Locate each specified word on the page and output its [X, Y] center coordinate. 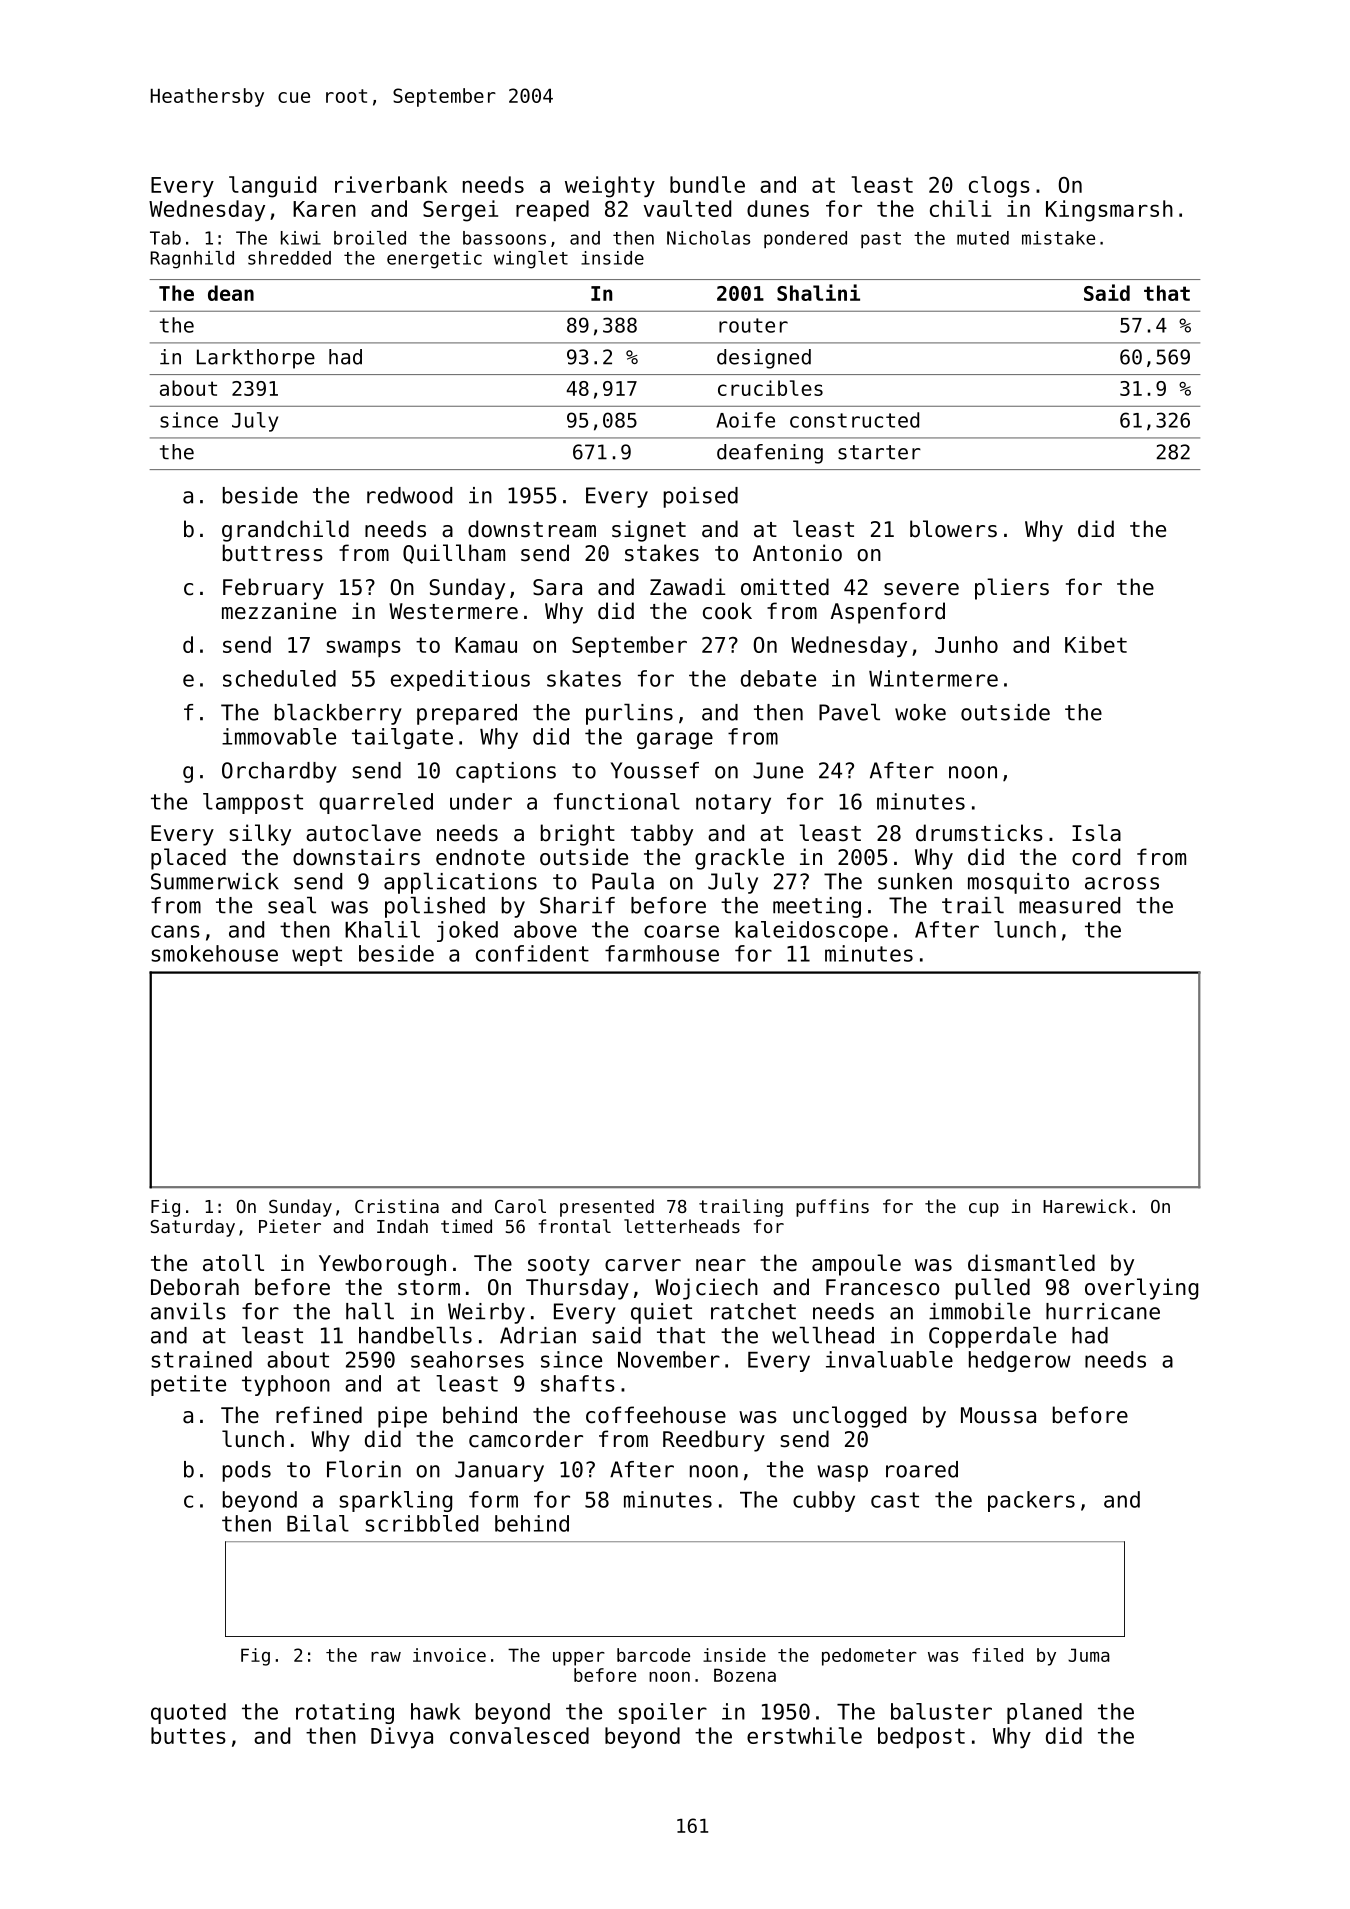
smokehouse [214, 953]
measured [1069, 905]
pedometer [869, 1657]
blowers [953, 529]
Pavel [849, 712]
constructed [854, 420]
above [545, 929]
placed [188, 859]
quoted [188, 1713]
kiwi [301, 238]
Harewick [1085, 1206]
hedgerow [1020, 1361]
